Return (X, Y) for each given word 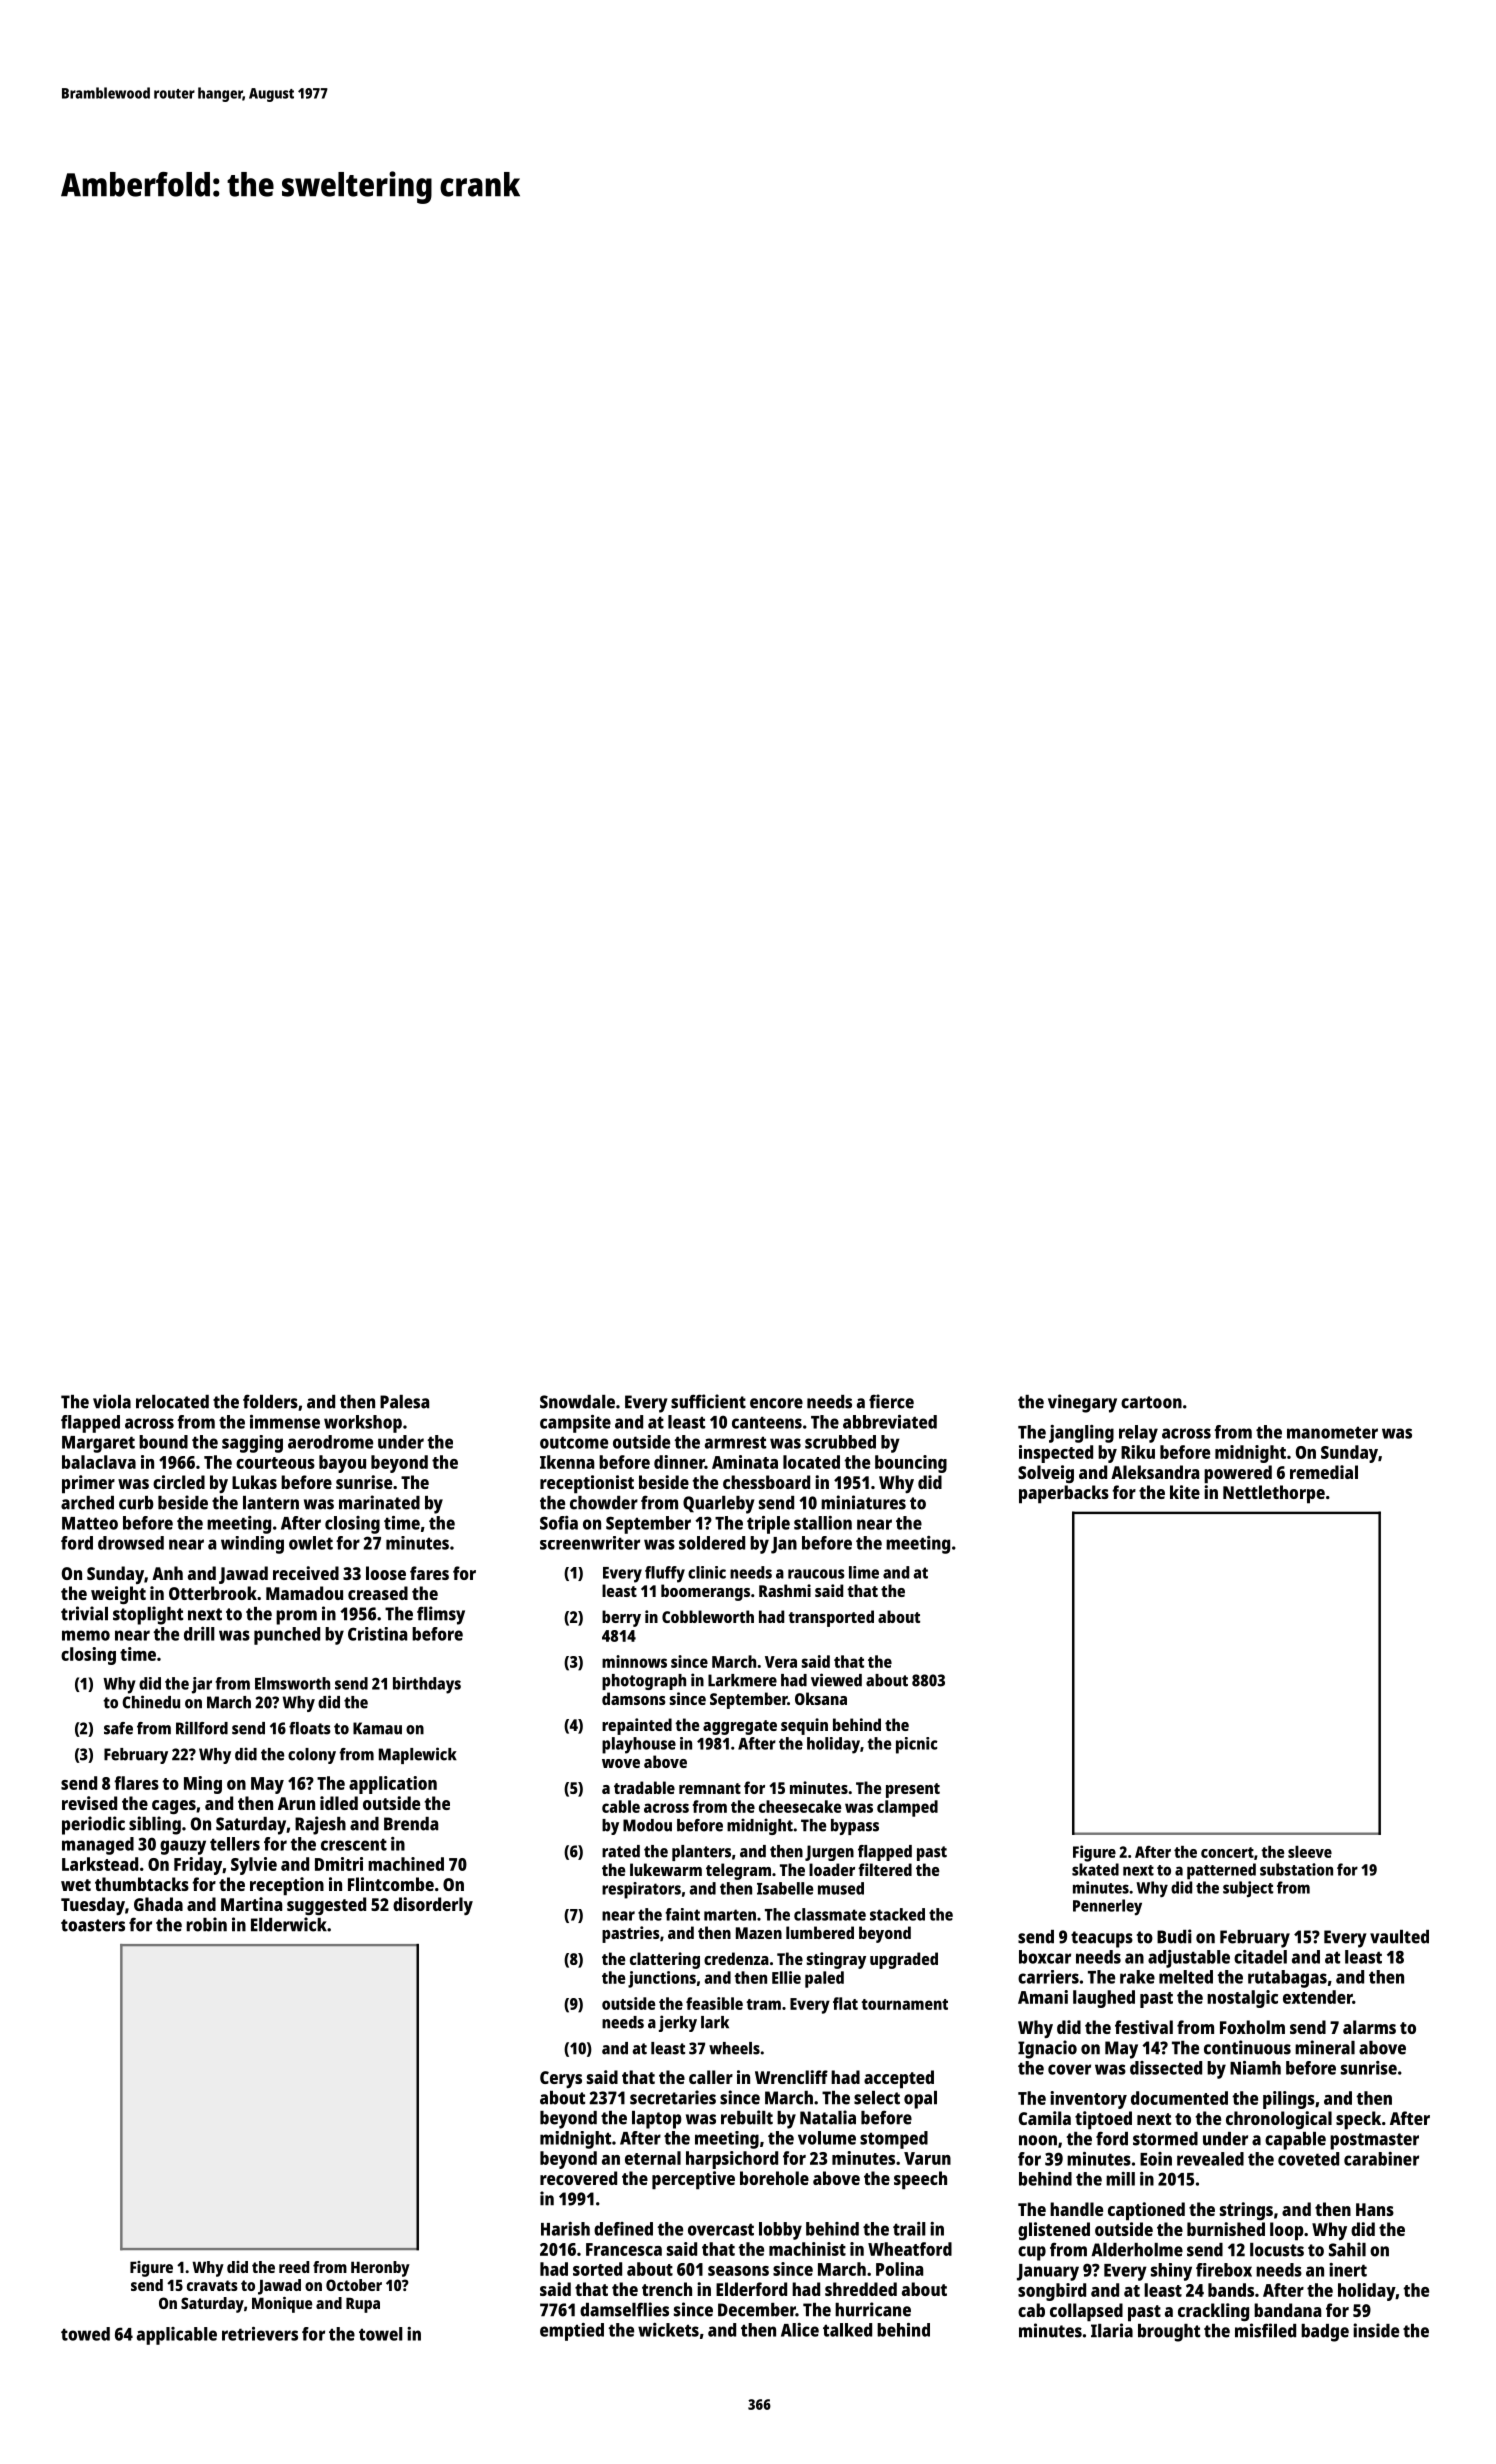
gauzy (183, 1847)
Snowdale (577, 1402)
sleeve (1310, 1852)
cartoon (1151, 1402)
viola (112, 1401)
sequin (804, 1726)
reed (294, 2267)
